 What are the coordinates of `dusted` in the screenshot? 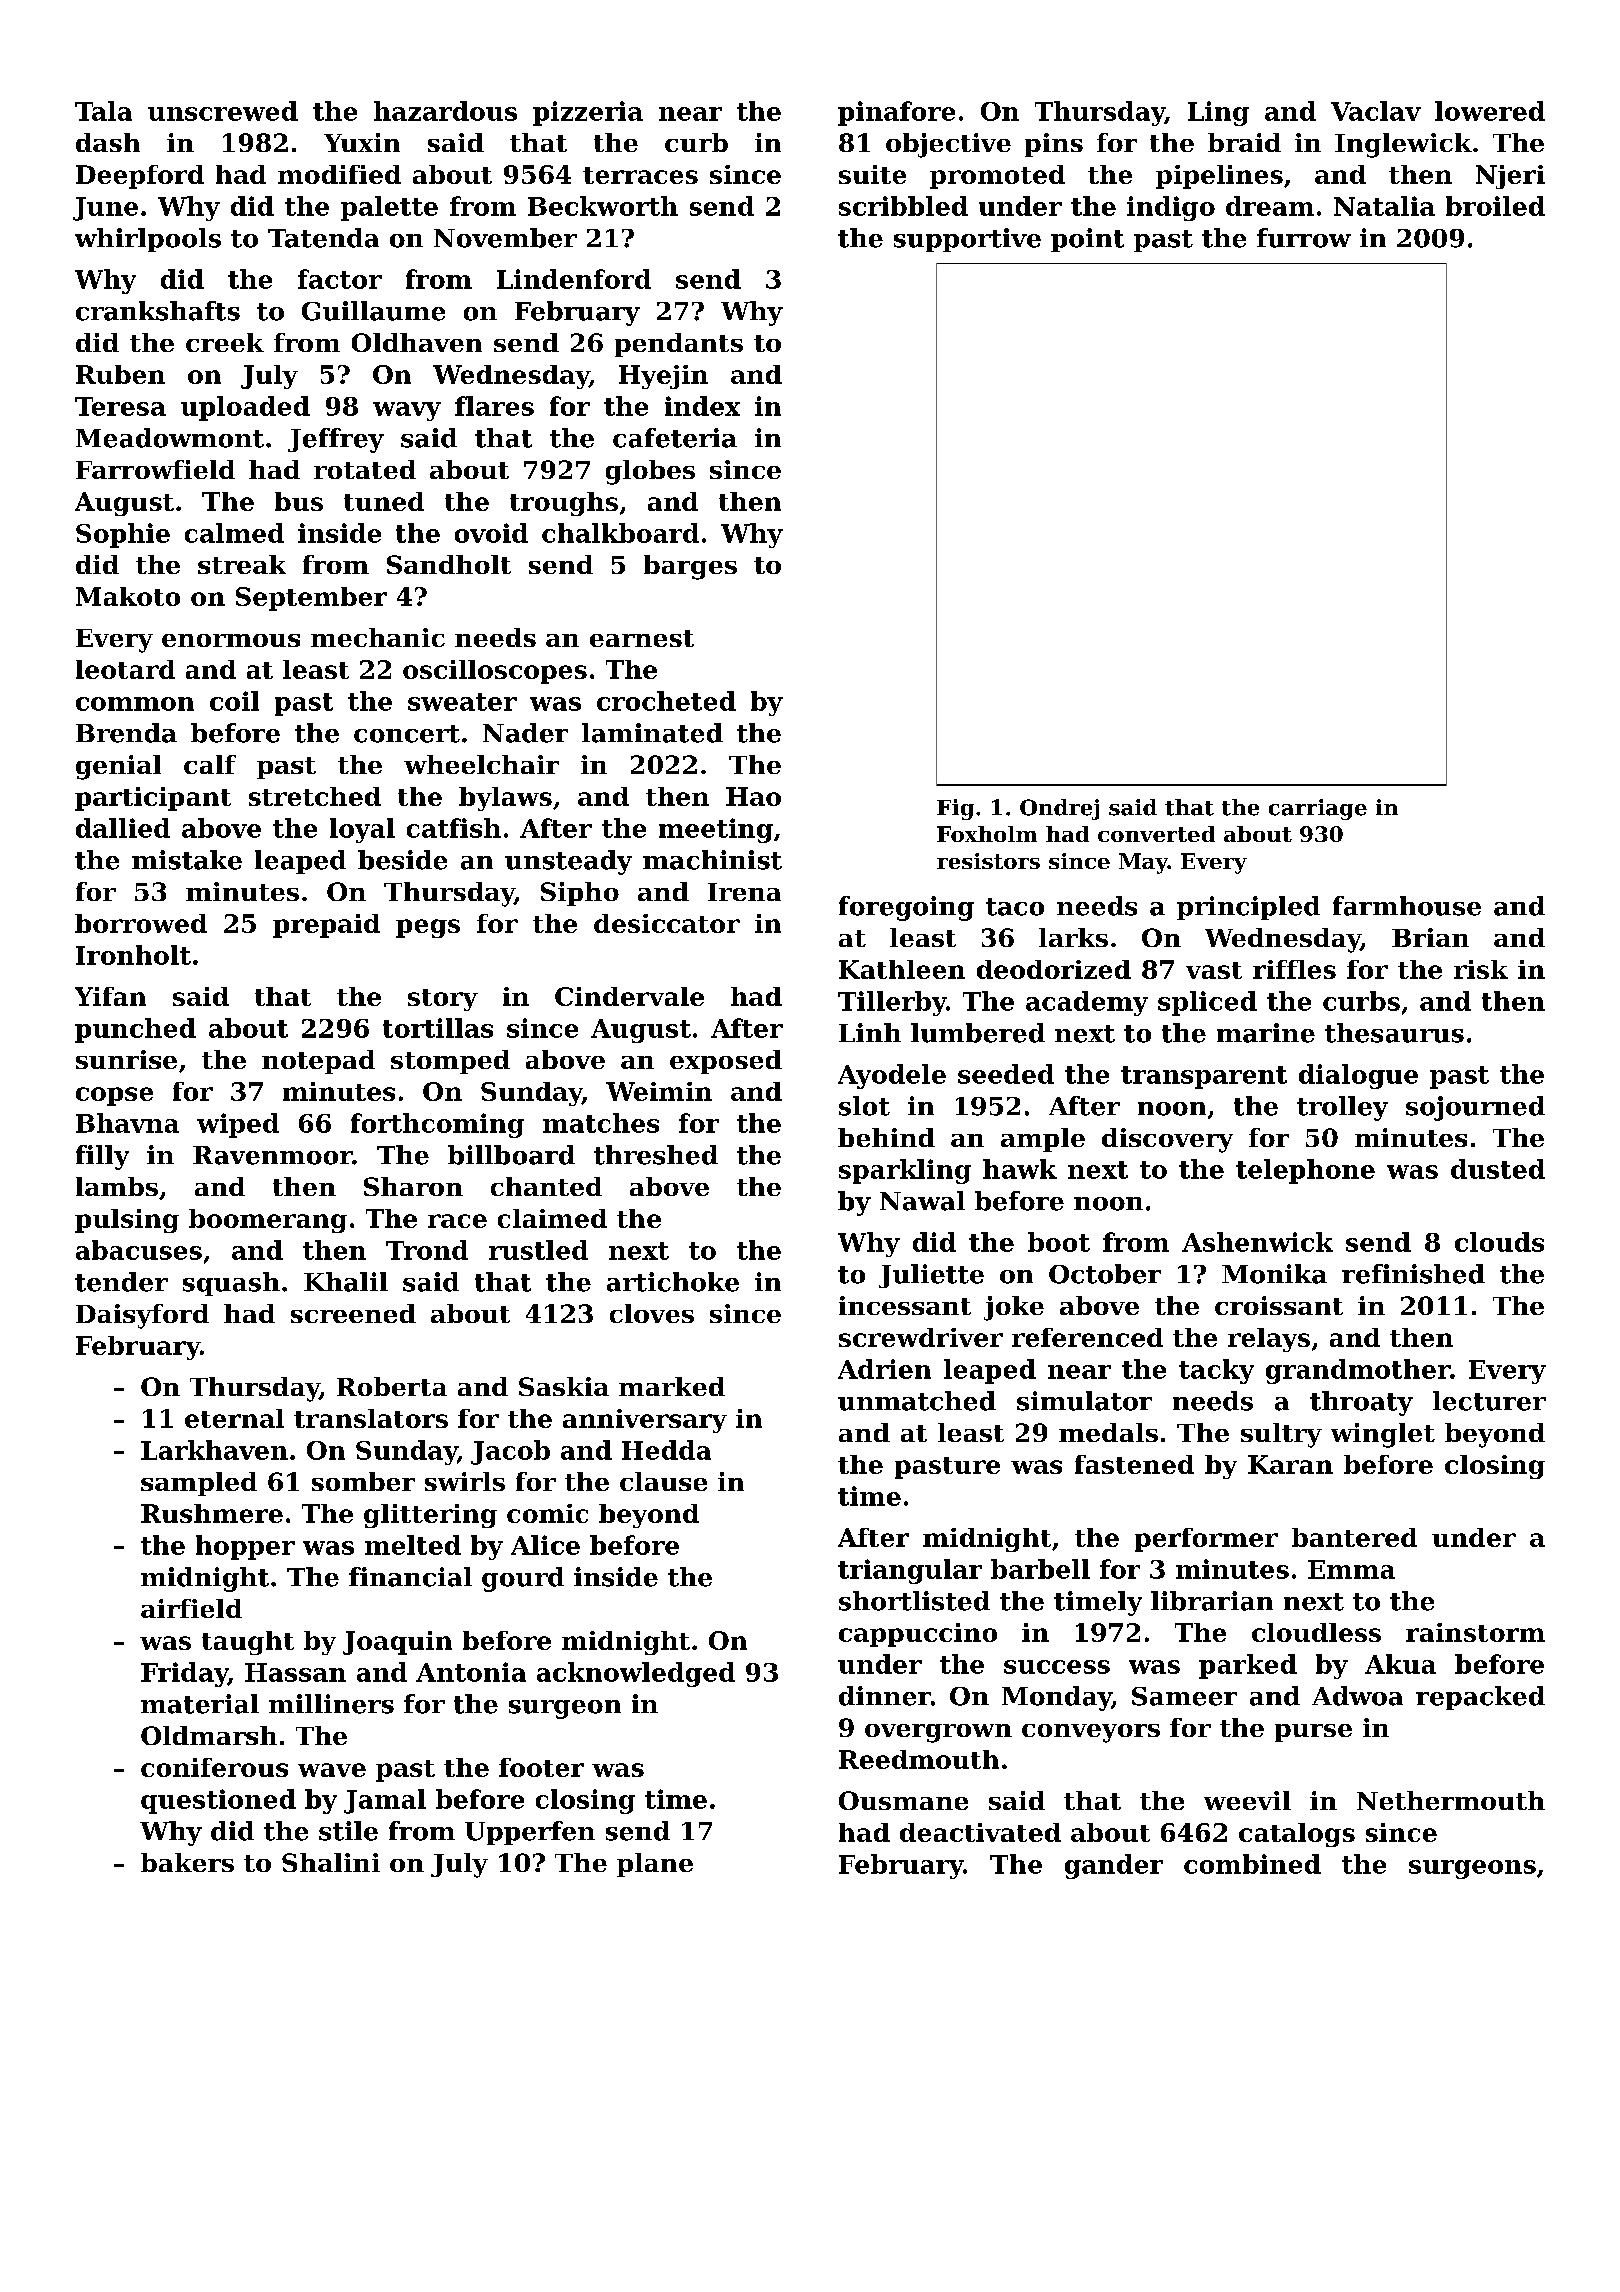 It's located at (1498, 1169).
